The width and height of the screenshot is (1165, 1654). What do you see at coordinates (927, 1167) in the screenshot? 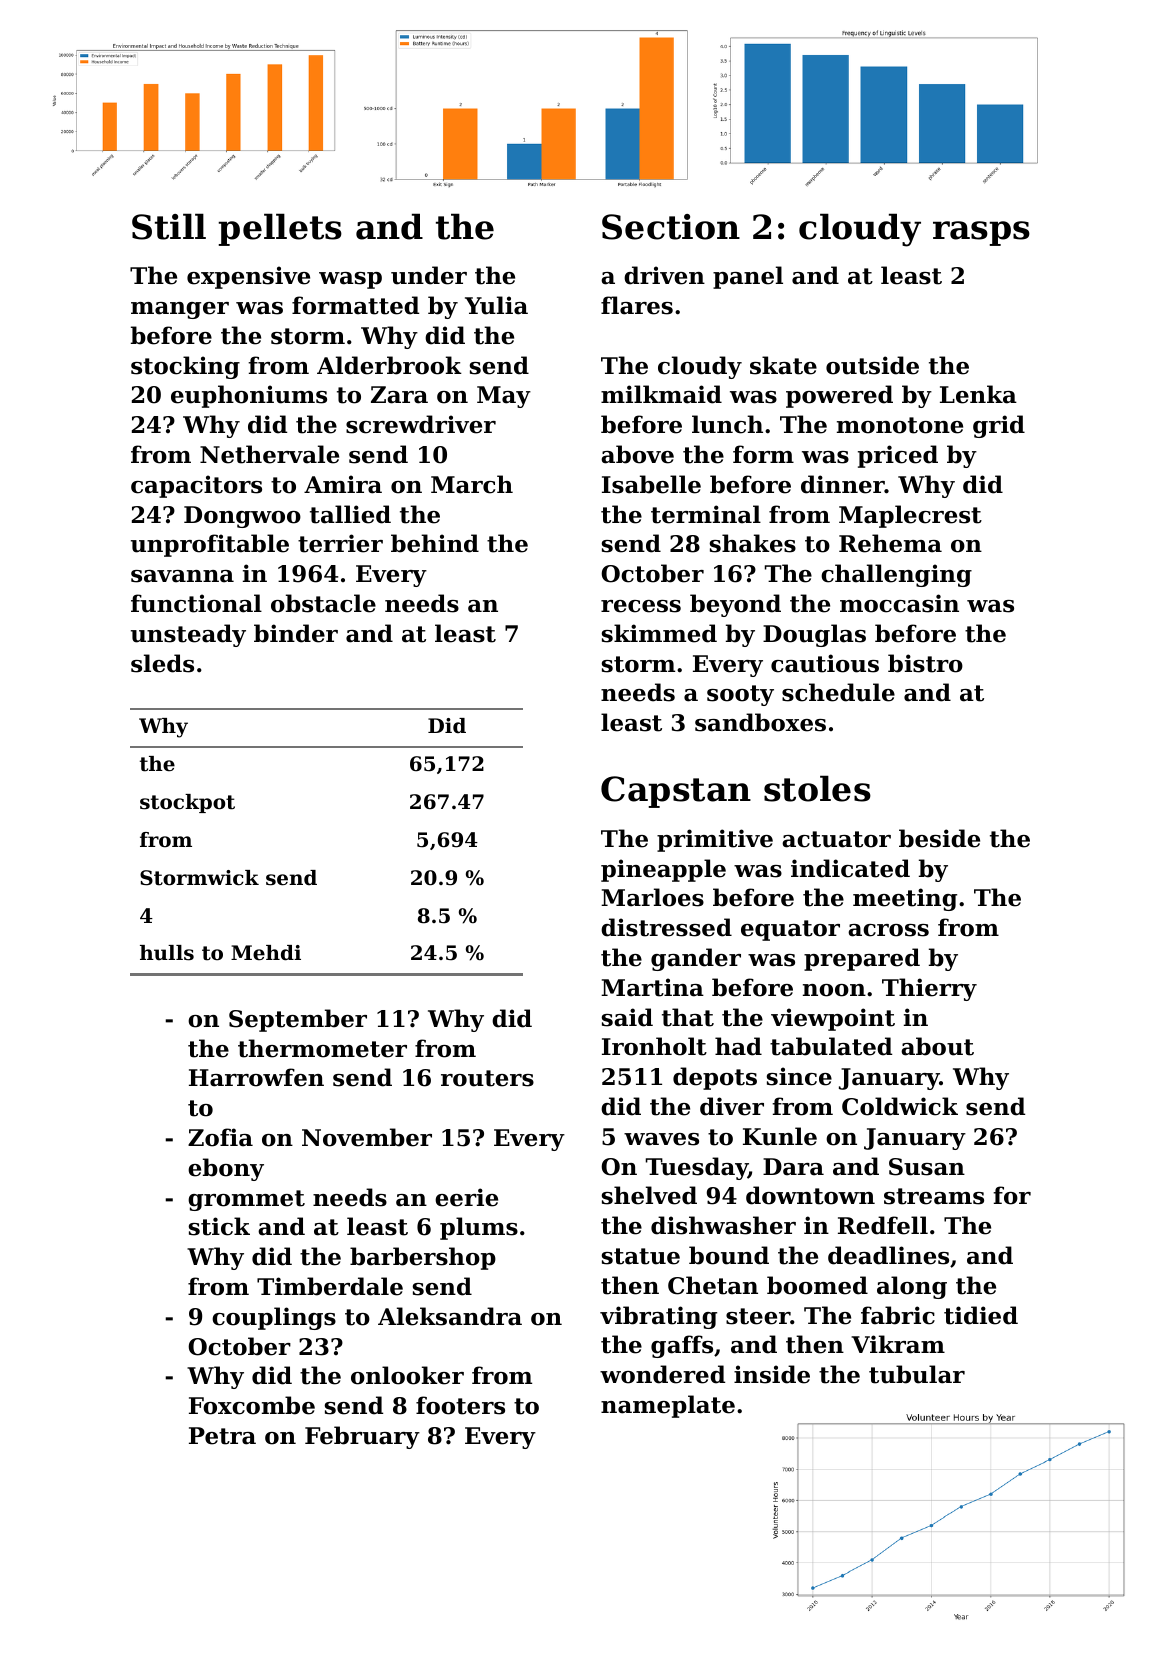
I see `Susan` at bounding box center [927, 1167].
